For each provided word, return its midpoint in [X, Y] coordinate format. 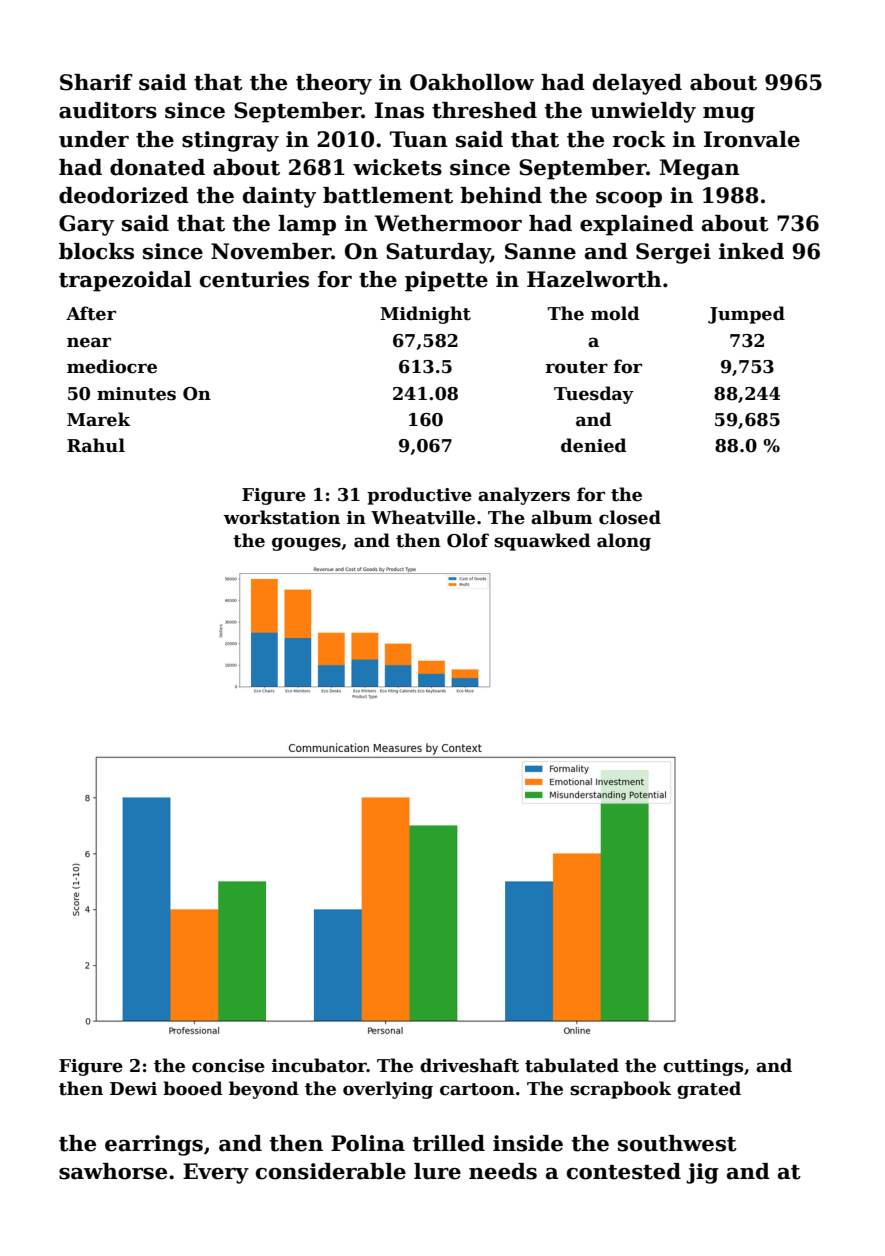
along [624, 542]
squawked [542, 542]
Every [216, 1173]
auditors [108, 110]
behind [501, 195]
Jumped [746, 315]
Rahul [96, 445]
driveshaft [469, 1065]
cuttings [703, 1067]
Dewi [133, 1089]
